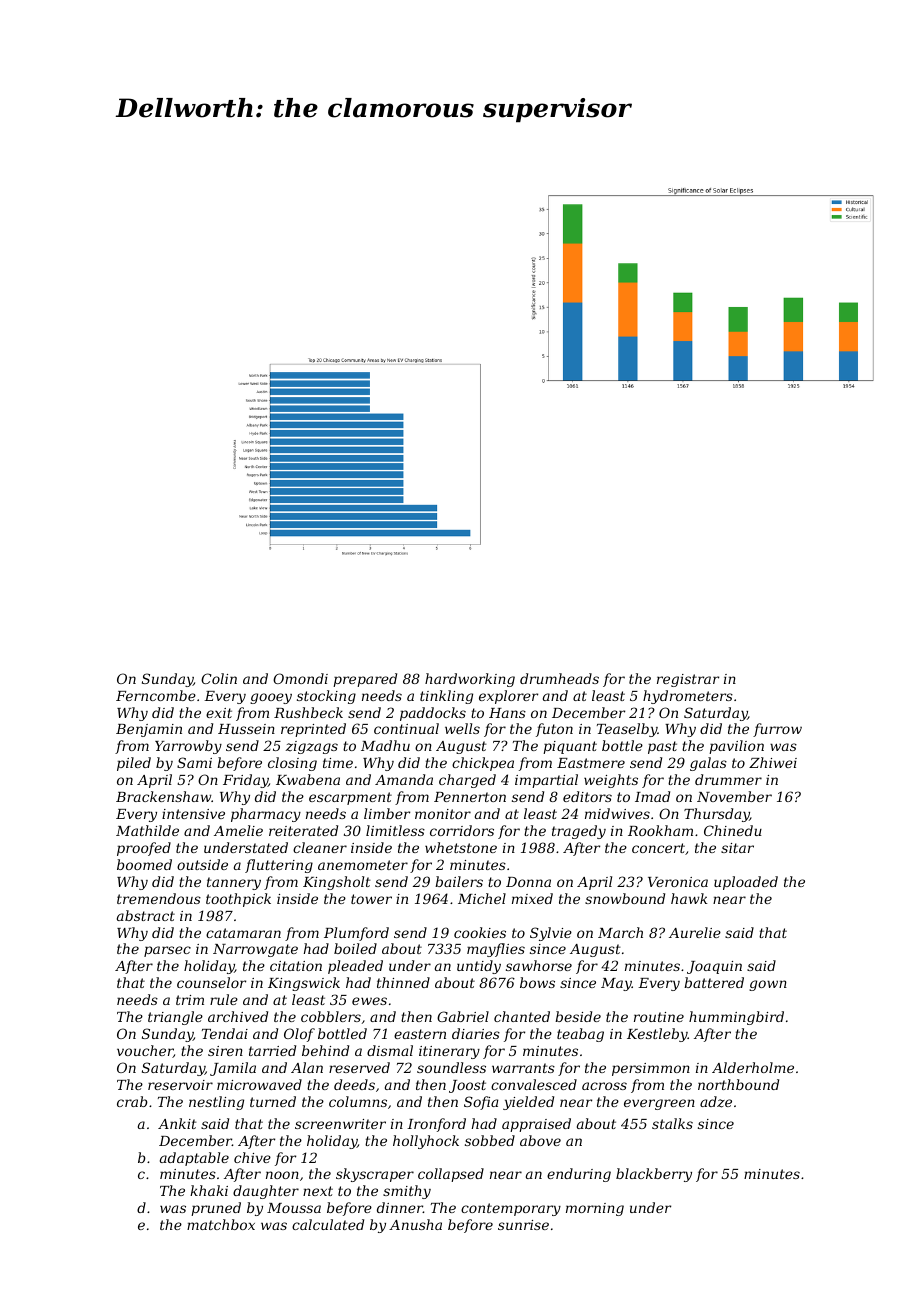 This page has width=924, height=1308. What do you see at coordinates (736, 1018) in the page?
I see `hummingbird` at bounding box center [736, 1018].
